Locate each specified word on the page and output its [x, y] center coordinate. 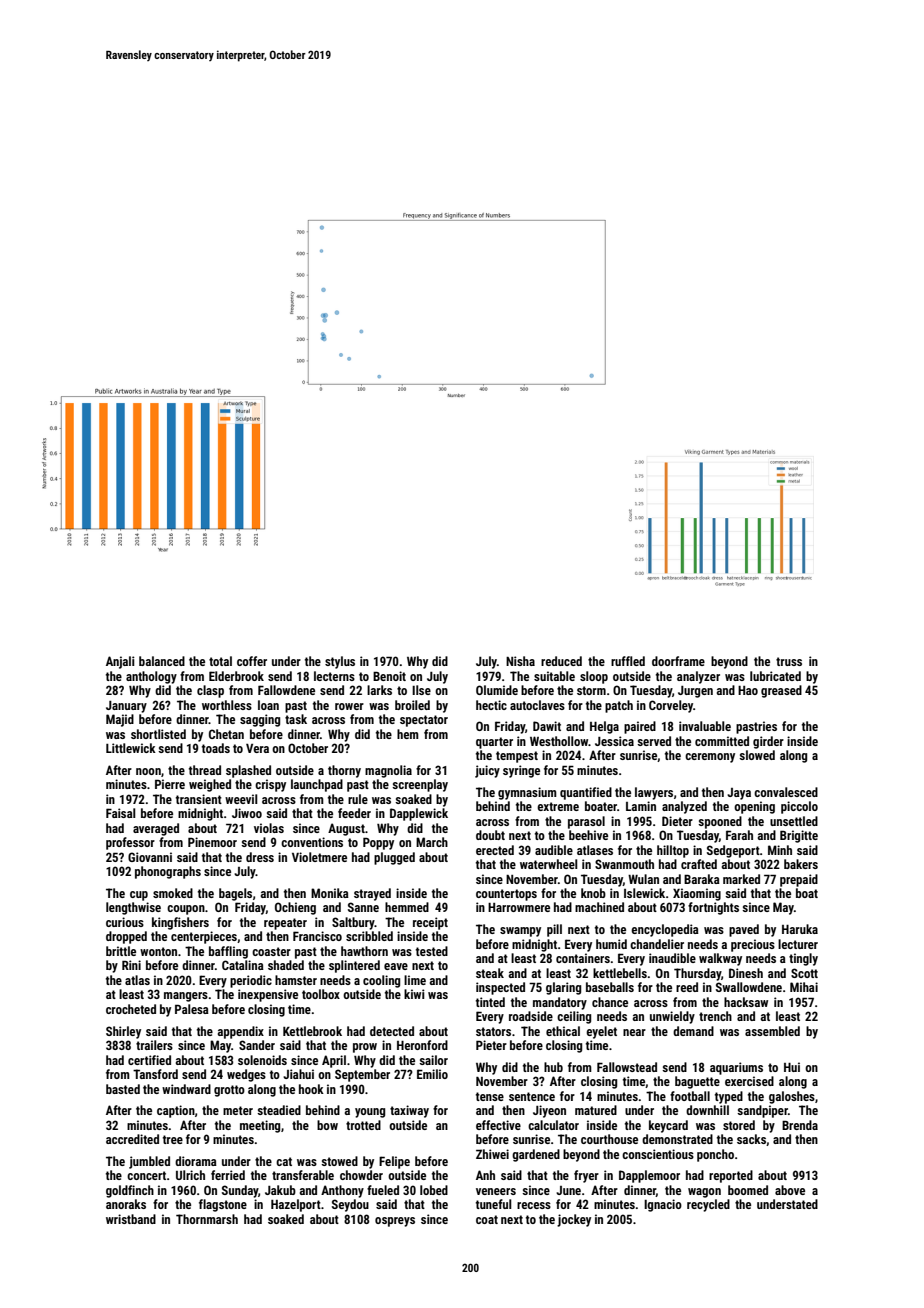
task [296, 719]
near [634, 1032]
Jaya [739, 794]
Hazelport [296, 1205]
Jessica [614, 741]
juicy [487, 771]
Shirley [123, 1032]
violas [269, 828]
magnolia [388, 771]
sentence [532, 1096]
